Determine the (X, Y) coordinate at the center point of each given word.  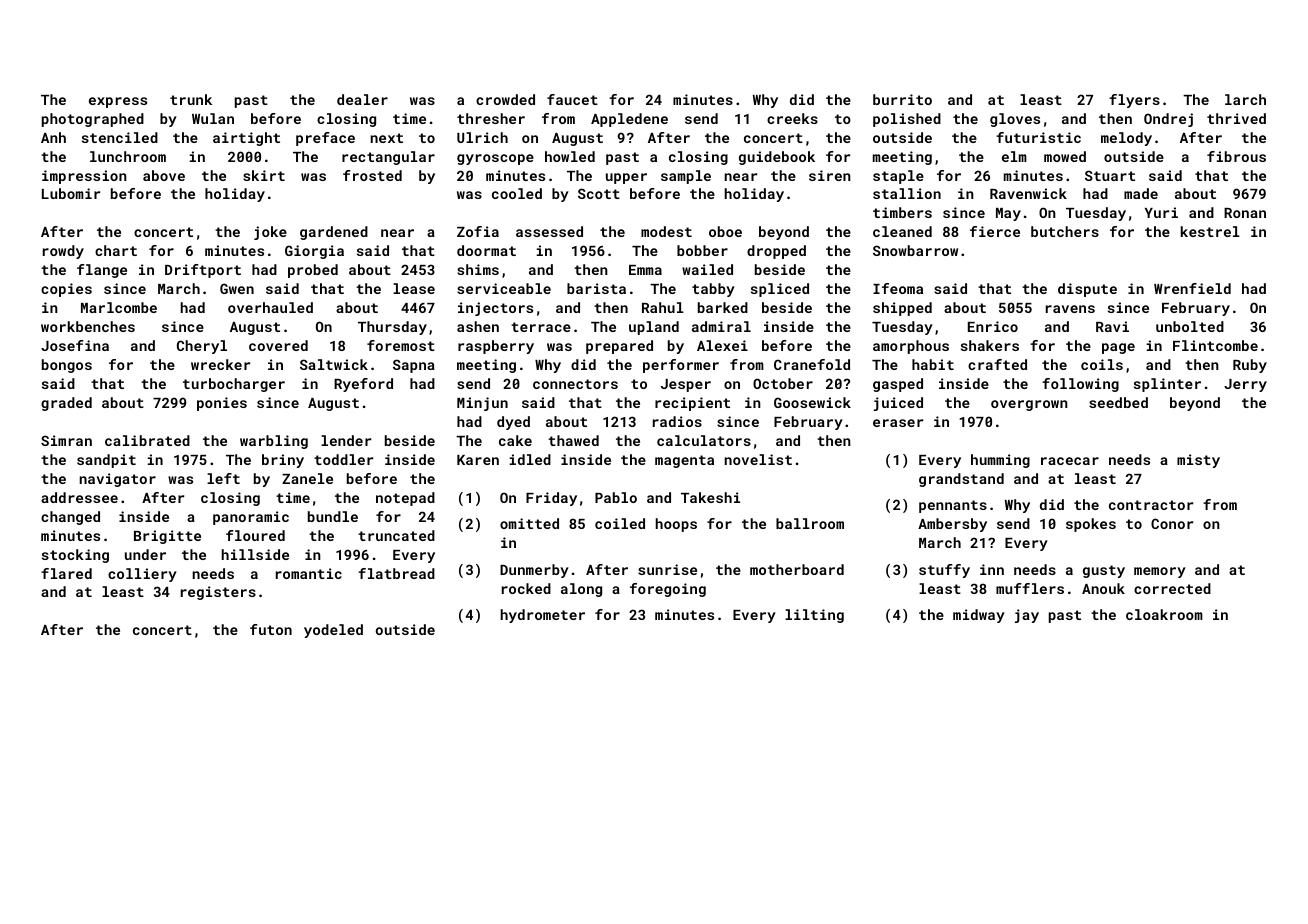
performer (681, 366)
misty (1198, 461)
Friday (551, 499)
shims (478, 269)
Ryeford (363, 385)
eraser (898, 423)
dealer (362, 99)
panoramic (251, 518)
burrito (902, 99)
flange (102, 271)
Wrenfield (1192, 288)
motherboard (797, 569)
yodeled (333, 631)
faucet (572, 99)
